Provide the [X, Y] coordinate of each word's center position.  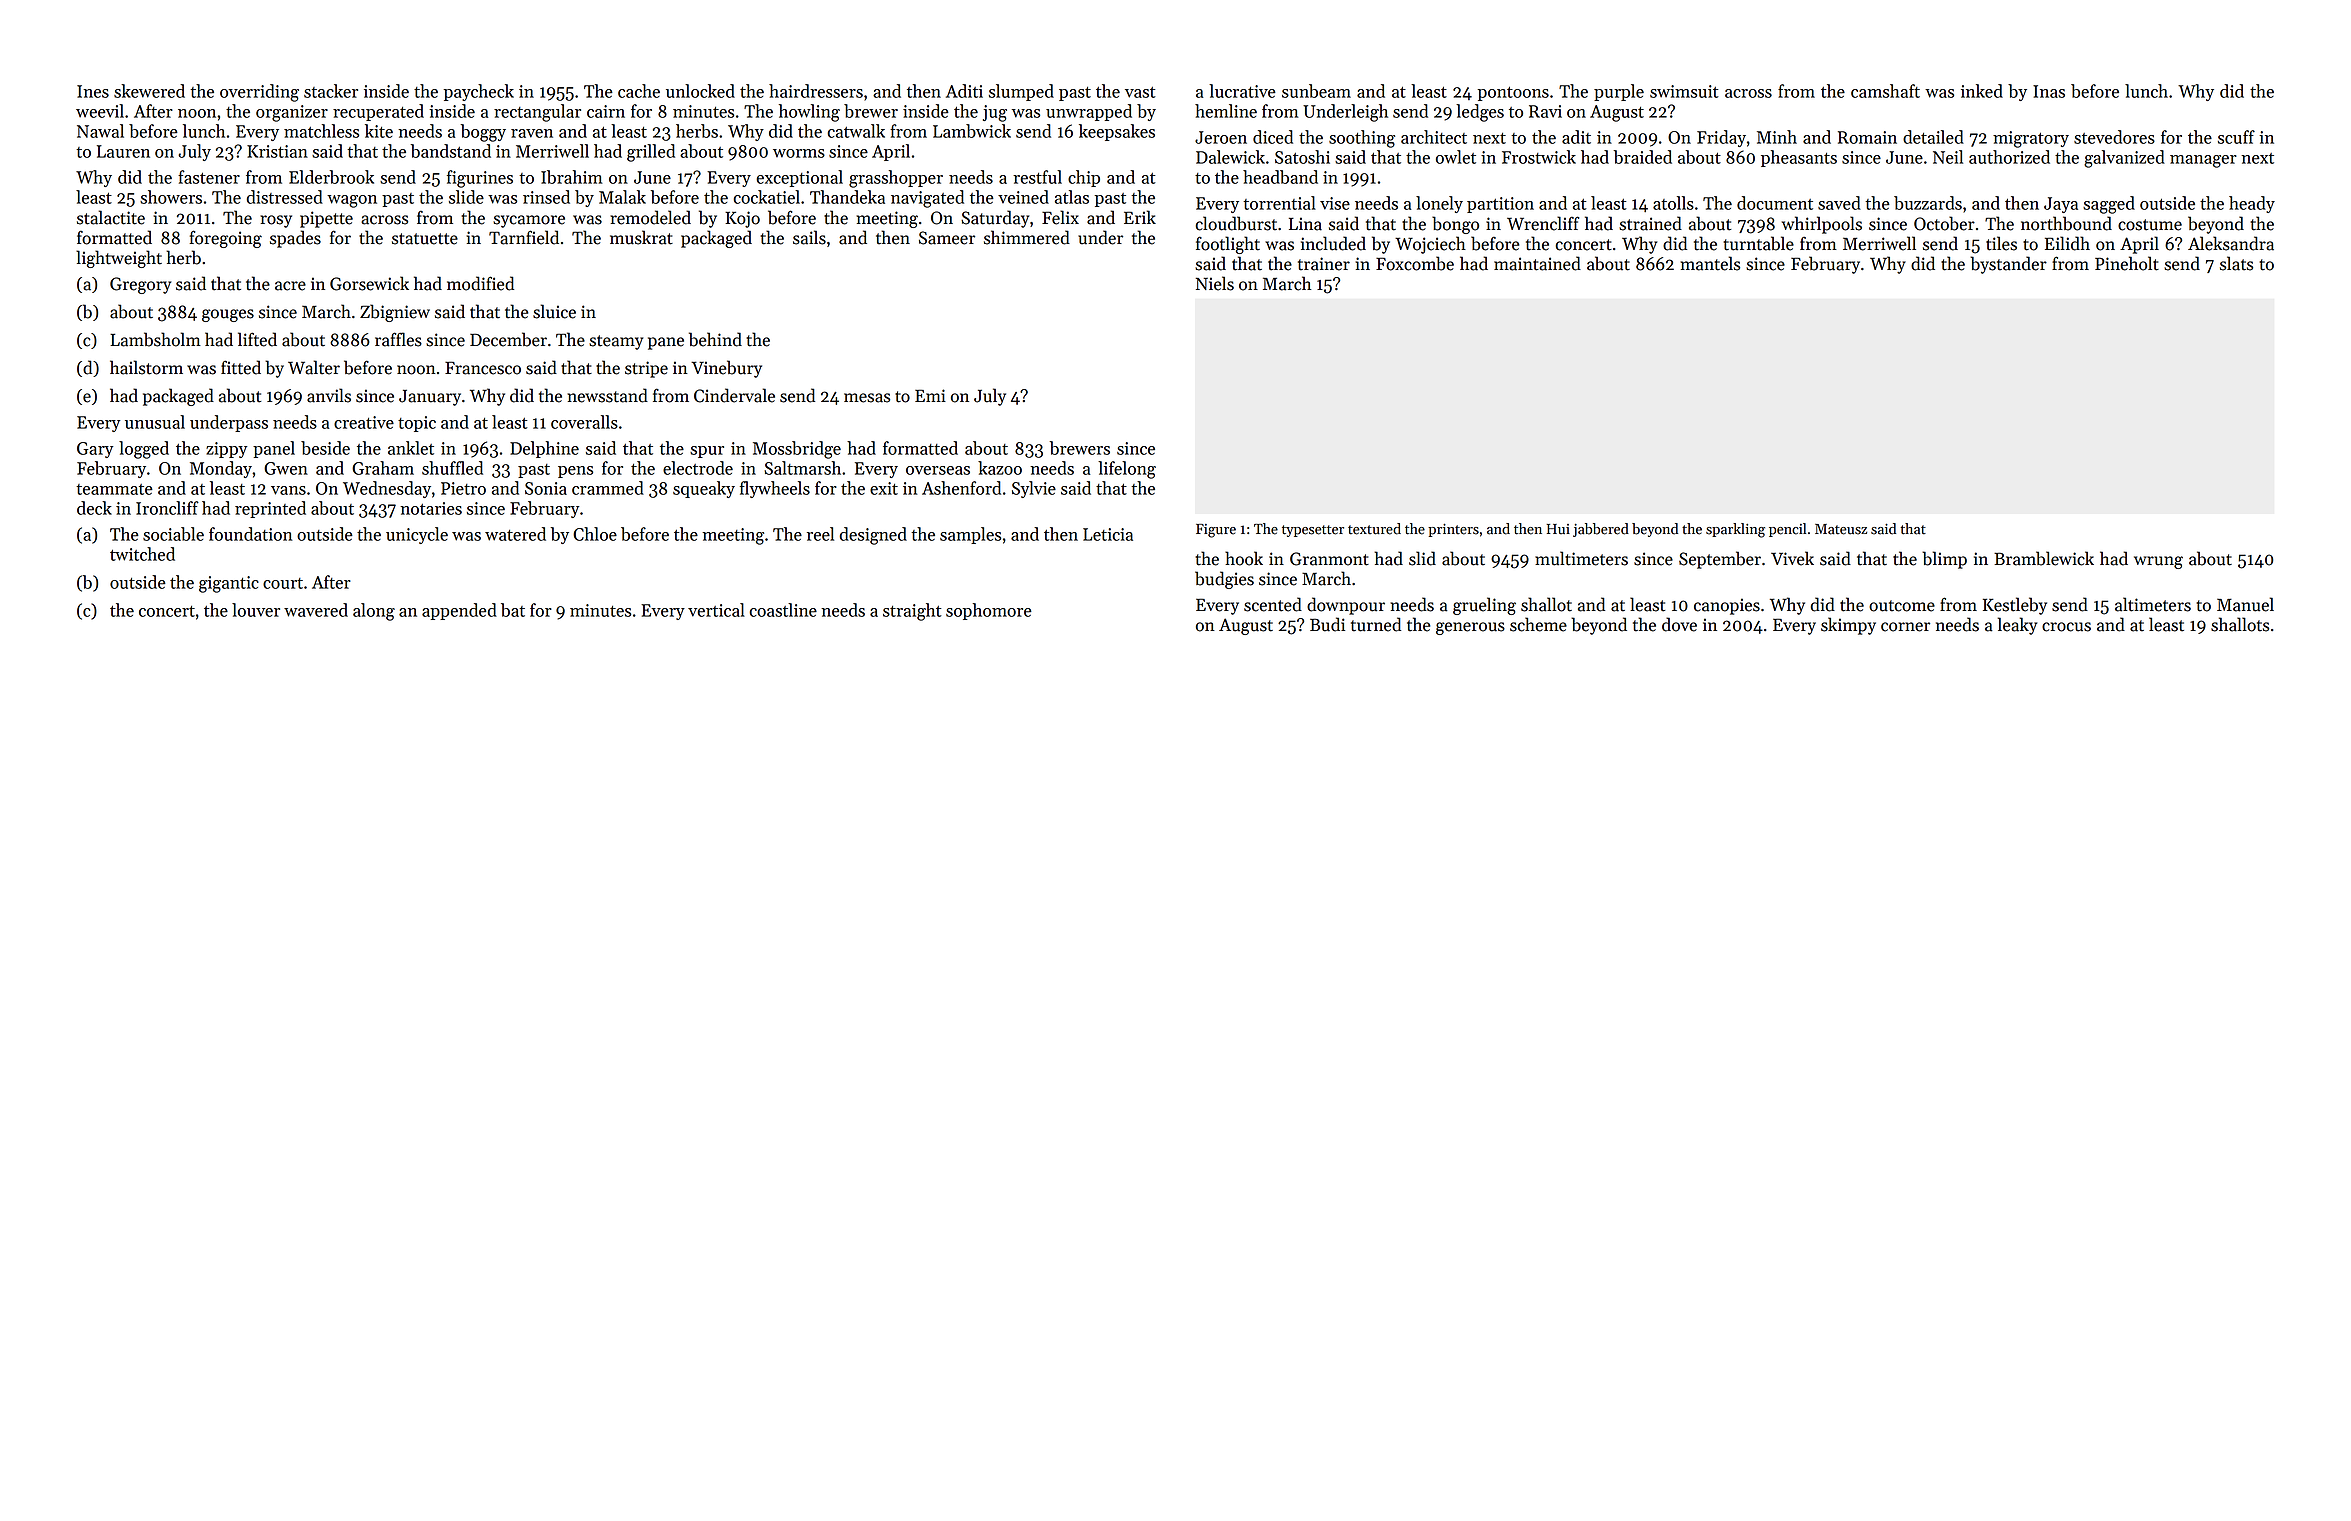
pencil [1787, 530]
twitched [142, 554]
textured [1374, 529]
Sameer [947, 238]
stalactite [111, 217]
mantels [1710, 263]
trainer [1324, 264]
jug [995, 113]
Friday [1721, 138]
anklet [411, 448]
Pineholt [2127, 263]
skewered [149, 91]
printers [1453, 530]
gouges [228, 315]
